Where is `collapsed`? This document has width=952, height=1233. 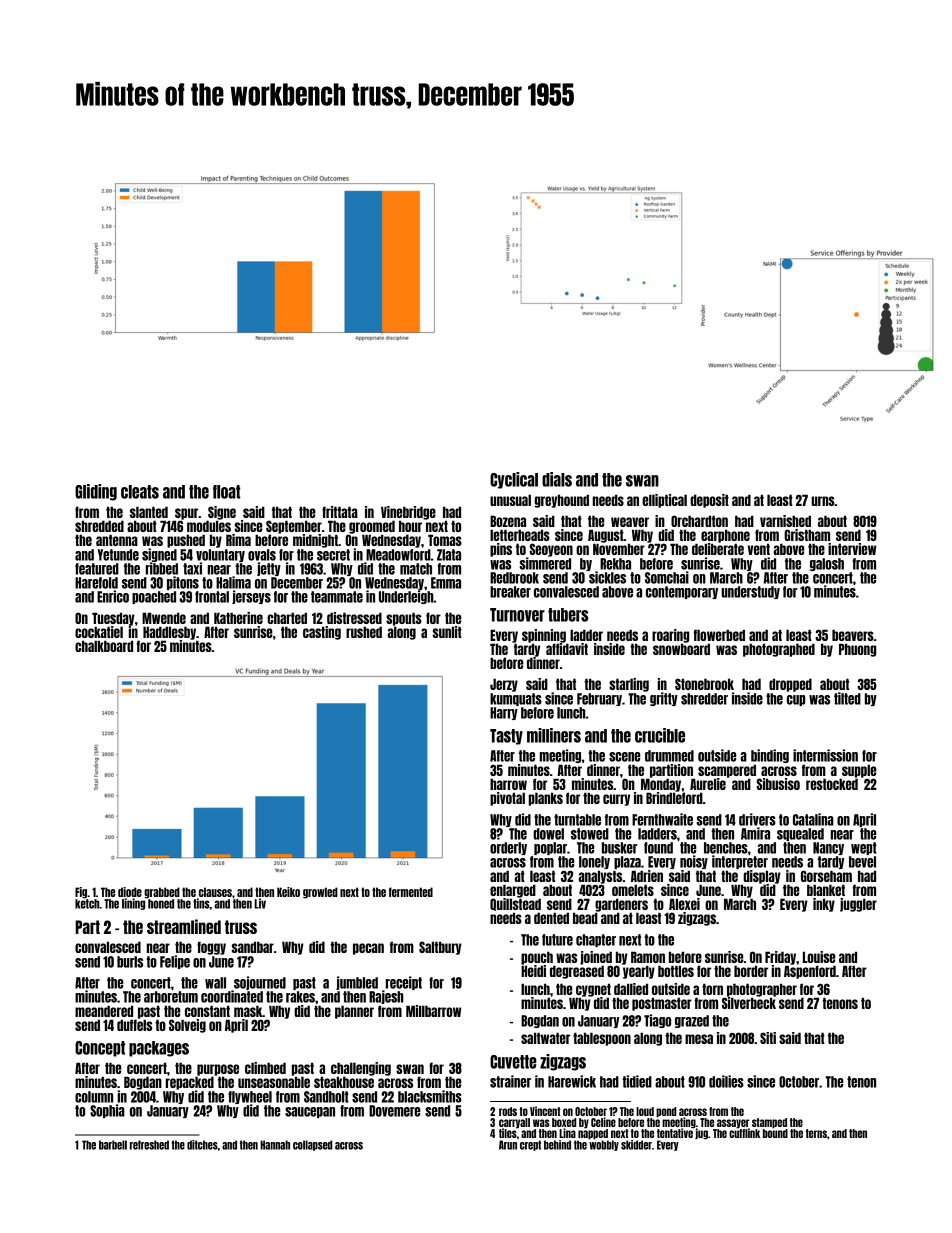 collapsed is located at coordinates (312, 1145).
